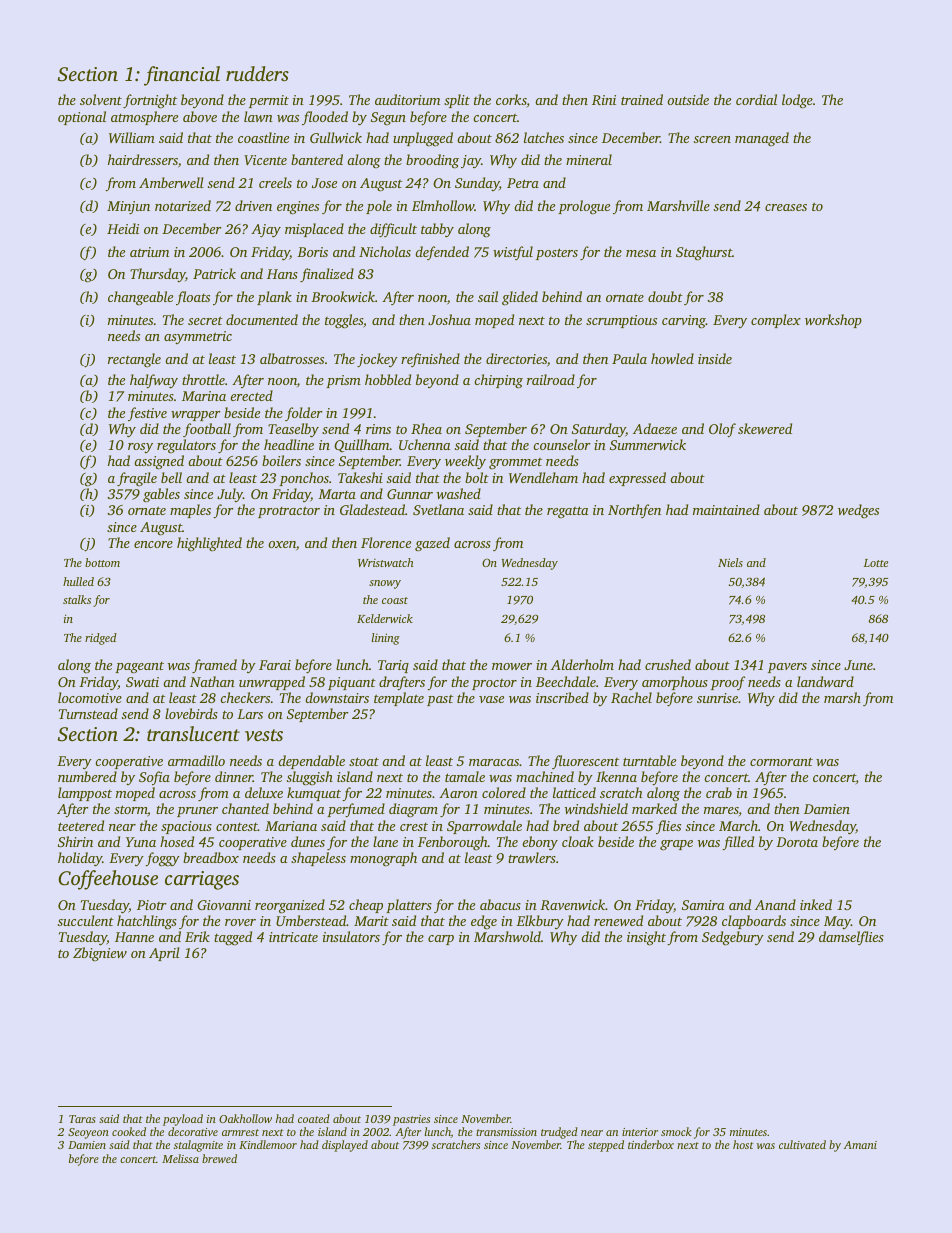 Image resolution: width=952 pixels, height=1233 pixels. I want to click on carp, so click(441, 940).
